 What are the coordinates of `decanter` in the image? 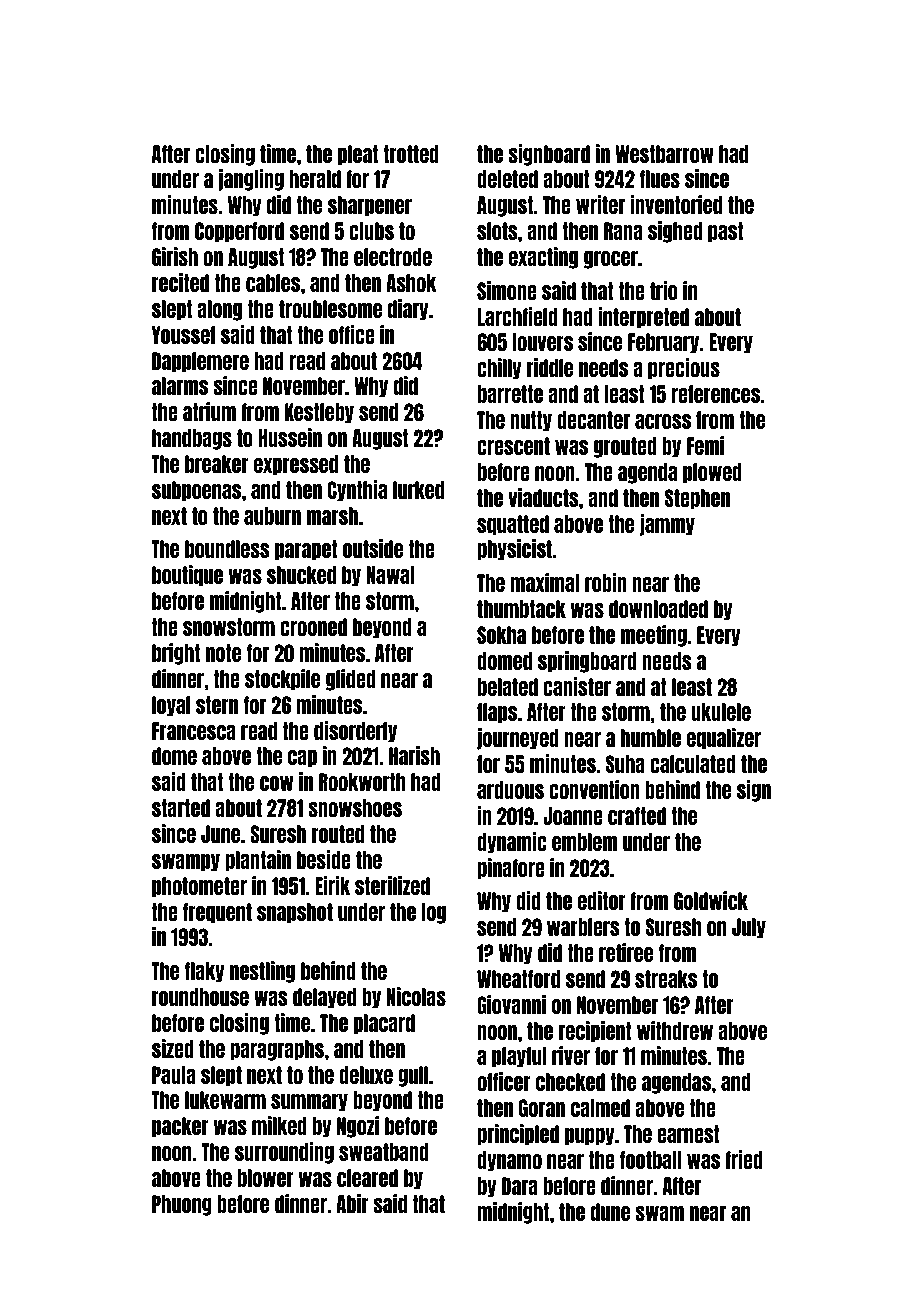 It's located at (593, 420).
